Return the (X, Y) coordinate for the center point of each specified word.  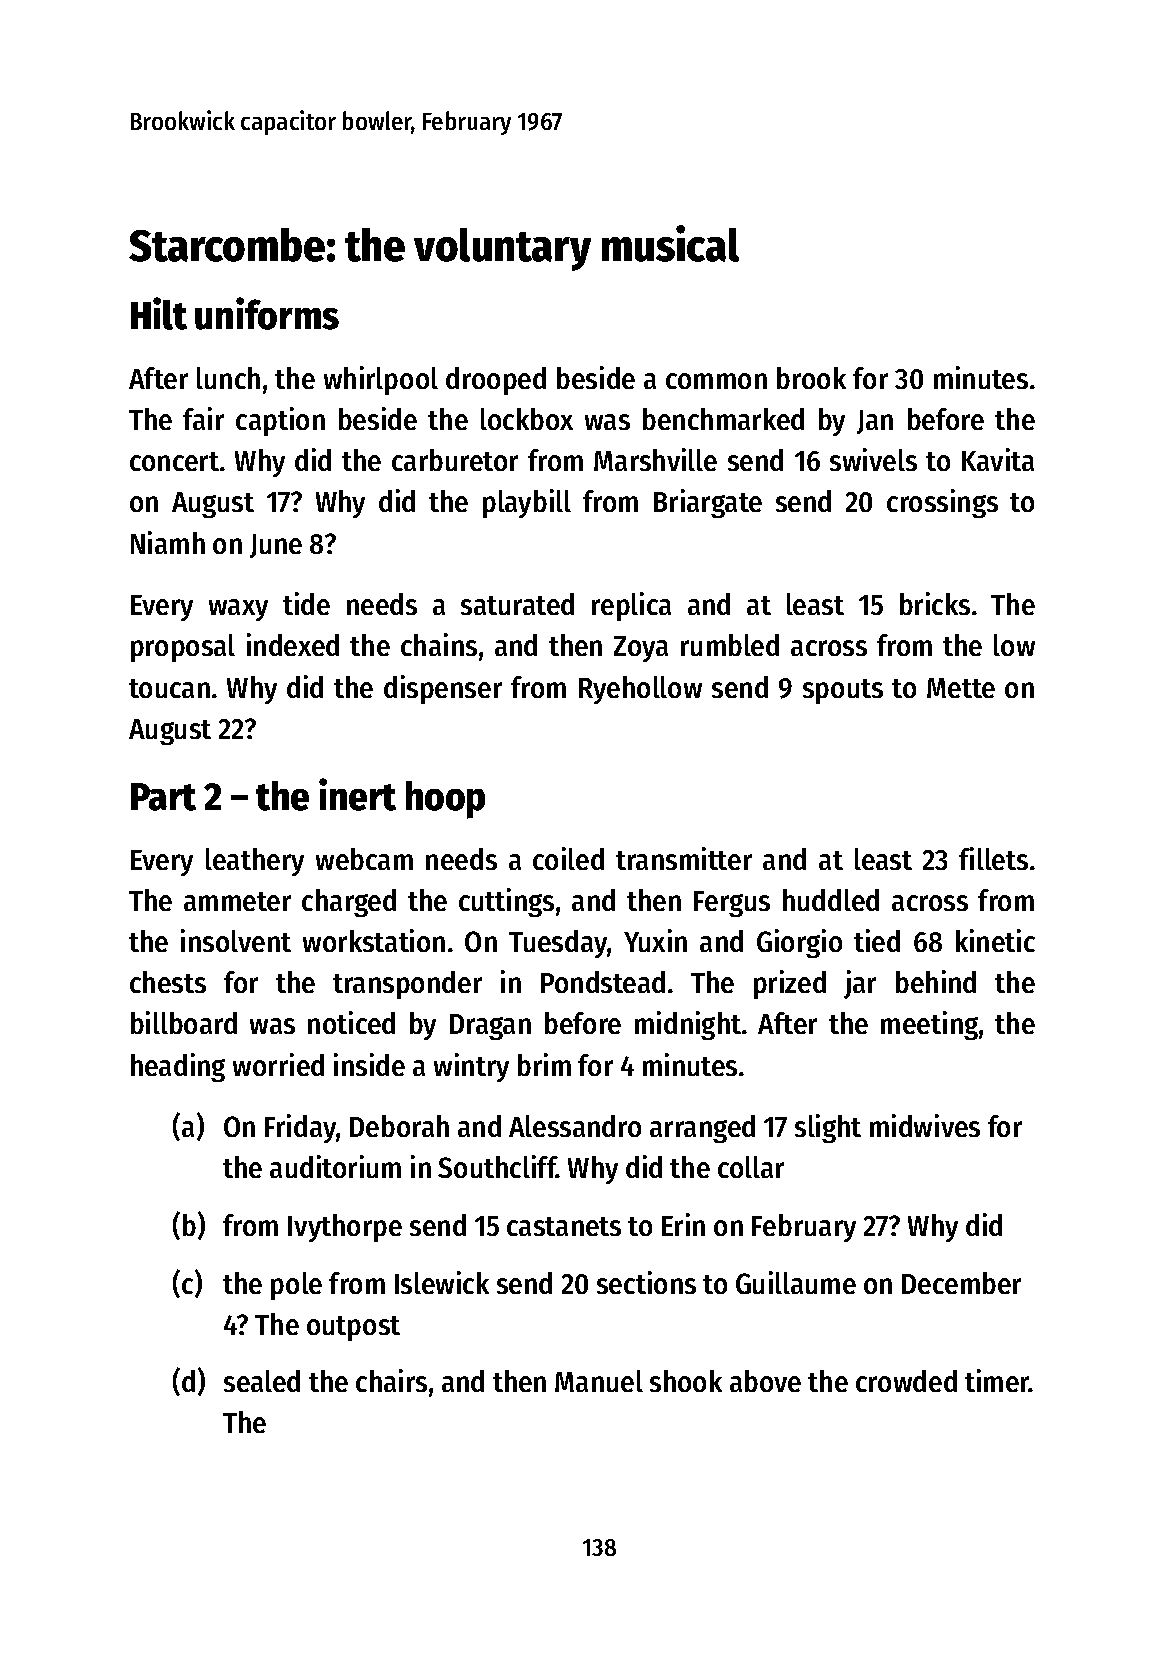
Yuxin (655, 940)
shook (686, 1381)
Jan (875, 422)
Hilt (159, 313)
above (765, 1381)
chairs (391, 1380)
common (716, 381)
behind (936, 981)
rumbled (730, 645)
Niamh (168, 542)
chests (168, 982)
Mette (961, 688)
